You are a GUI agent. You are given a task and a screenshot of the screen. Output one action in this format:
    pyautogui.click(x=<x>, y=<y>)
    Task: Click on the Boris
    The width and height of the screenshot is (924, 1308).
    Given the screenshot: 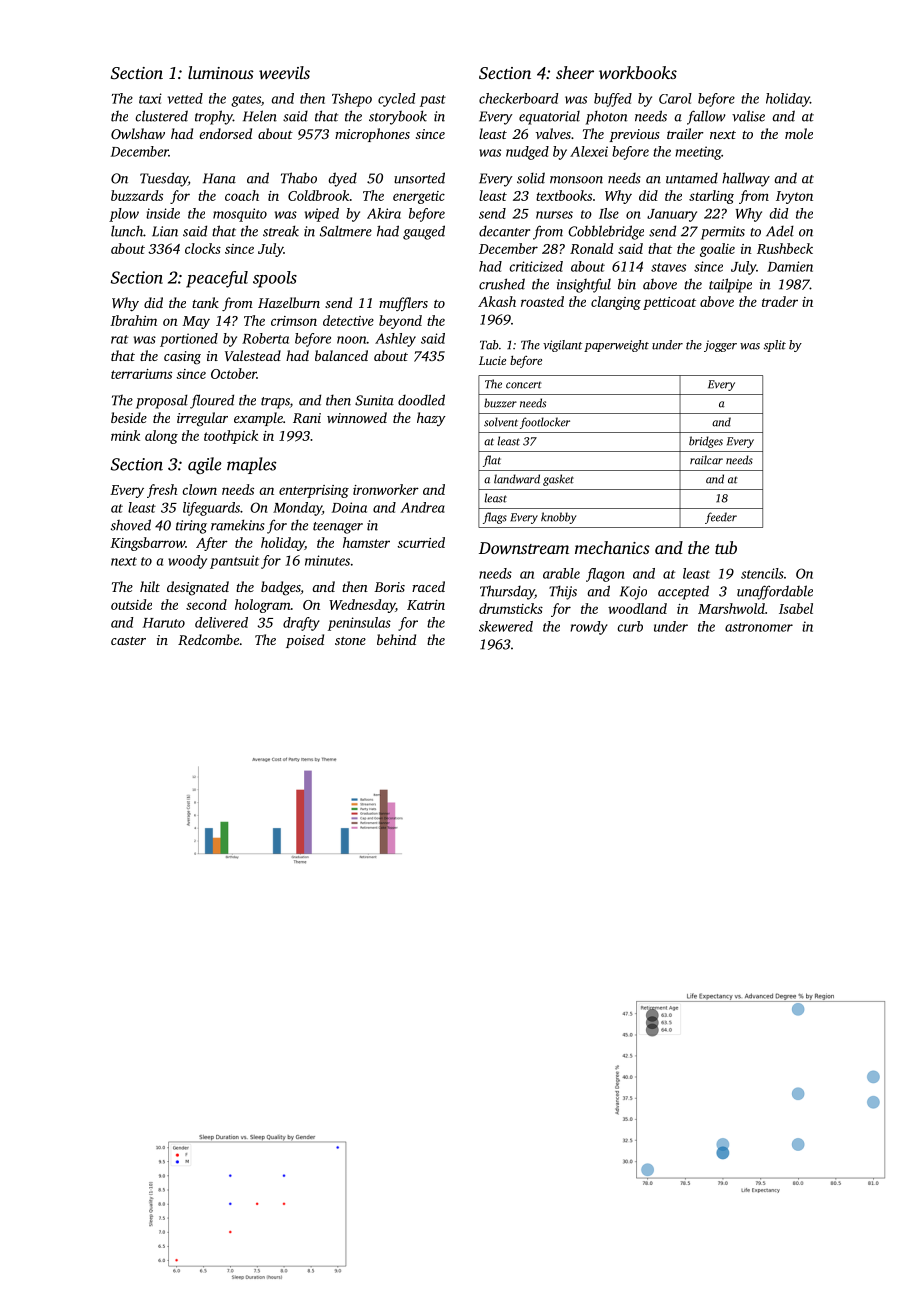 What is the action you would take?
    pyautogui.click(x=389, y=587)
